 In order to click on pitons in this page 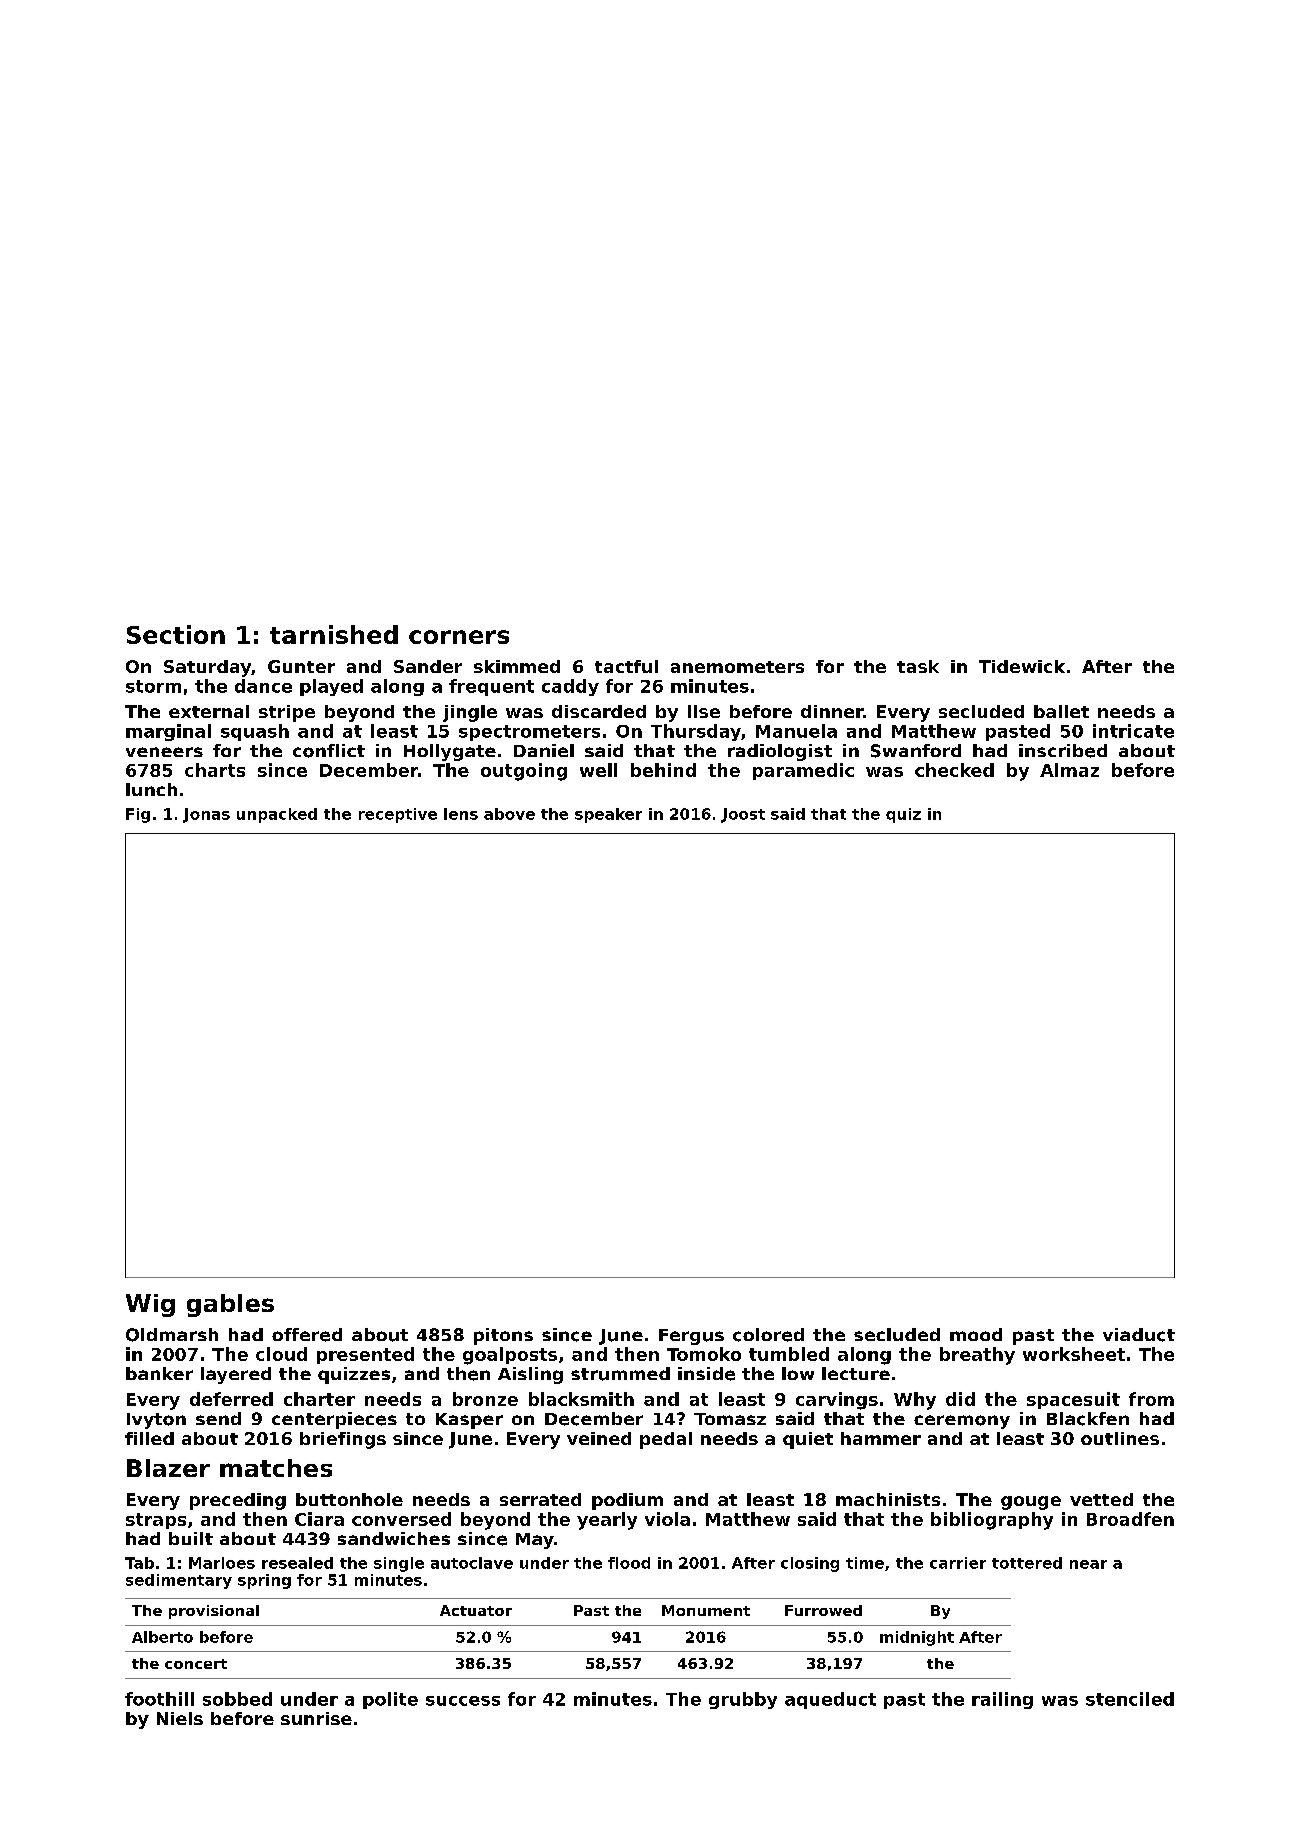, I will do `click(503, 1336)`.
